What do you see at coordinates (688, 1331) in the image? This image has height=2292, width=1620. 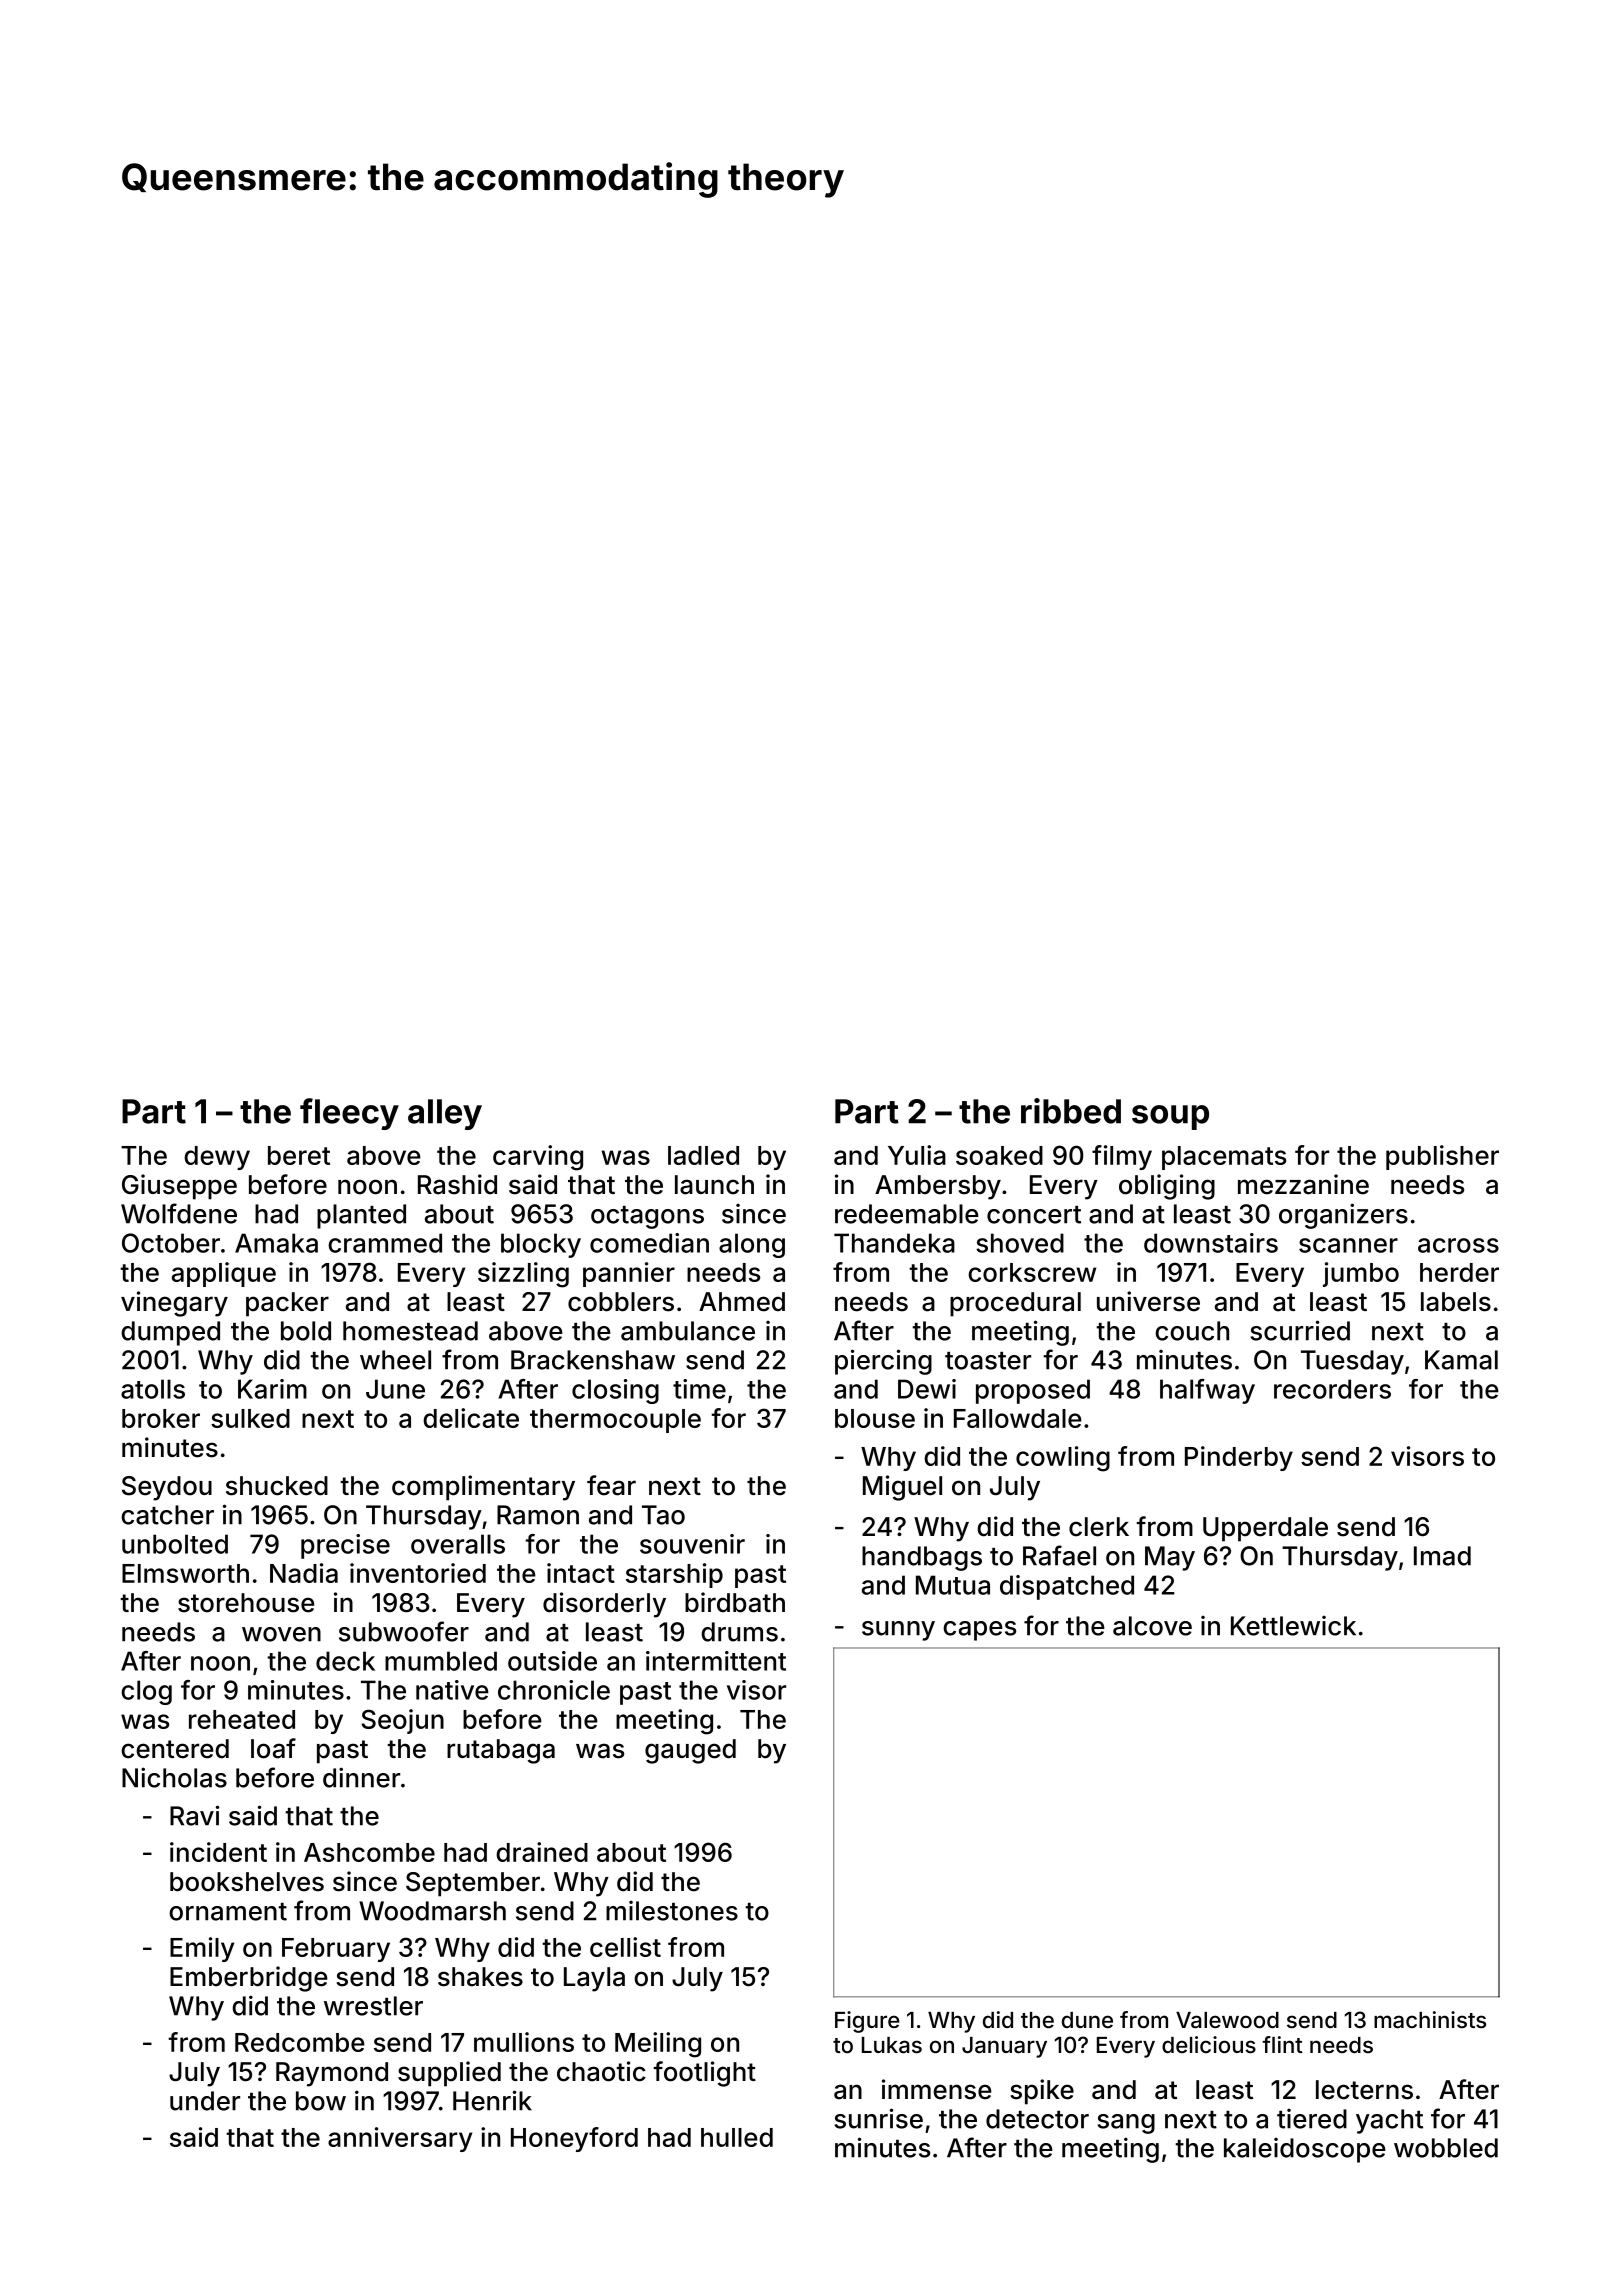 I see `ambulance` at bounding box center [688, 1331].
